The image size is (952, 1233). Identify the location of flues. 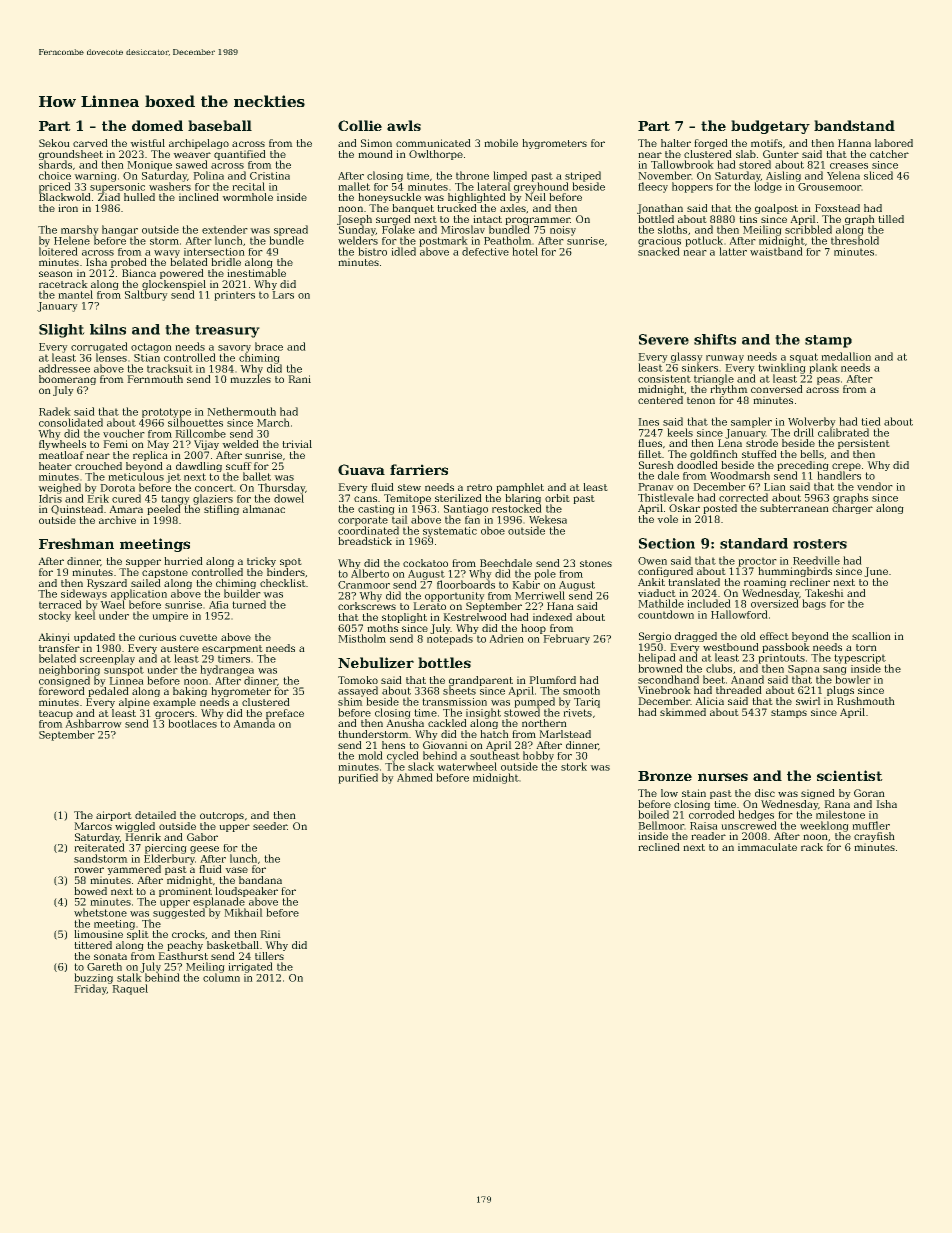
(650, 443).
